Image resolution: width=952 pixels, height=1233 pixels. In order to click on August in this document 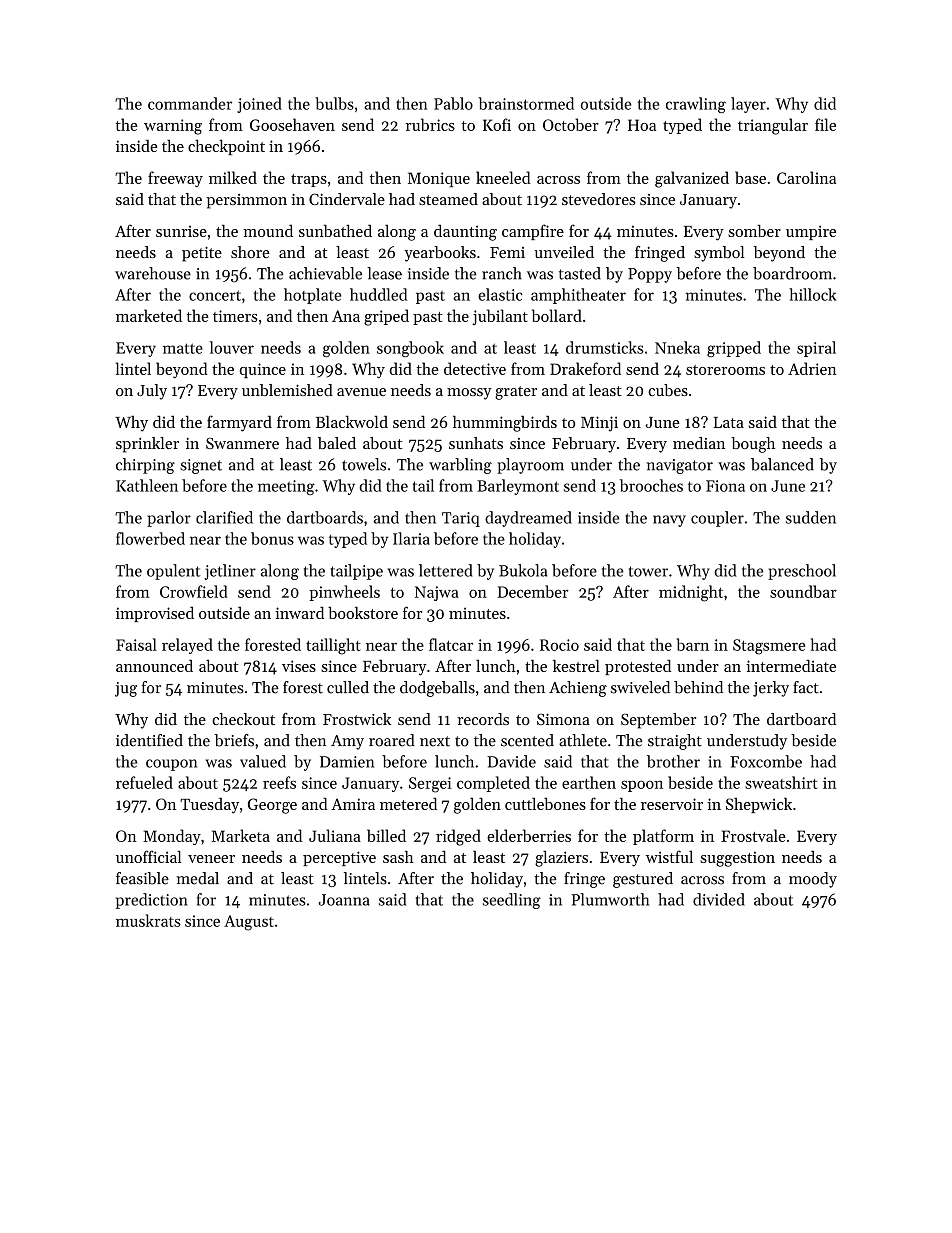, I will do `click(249, 923)`.
